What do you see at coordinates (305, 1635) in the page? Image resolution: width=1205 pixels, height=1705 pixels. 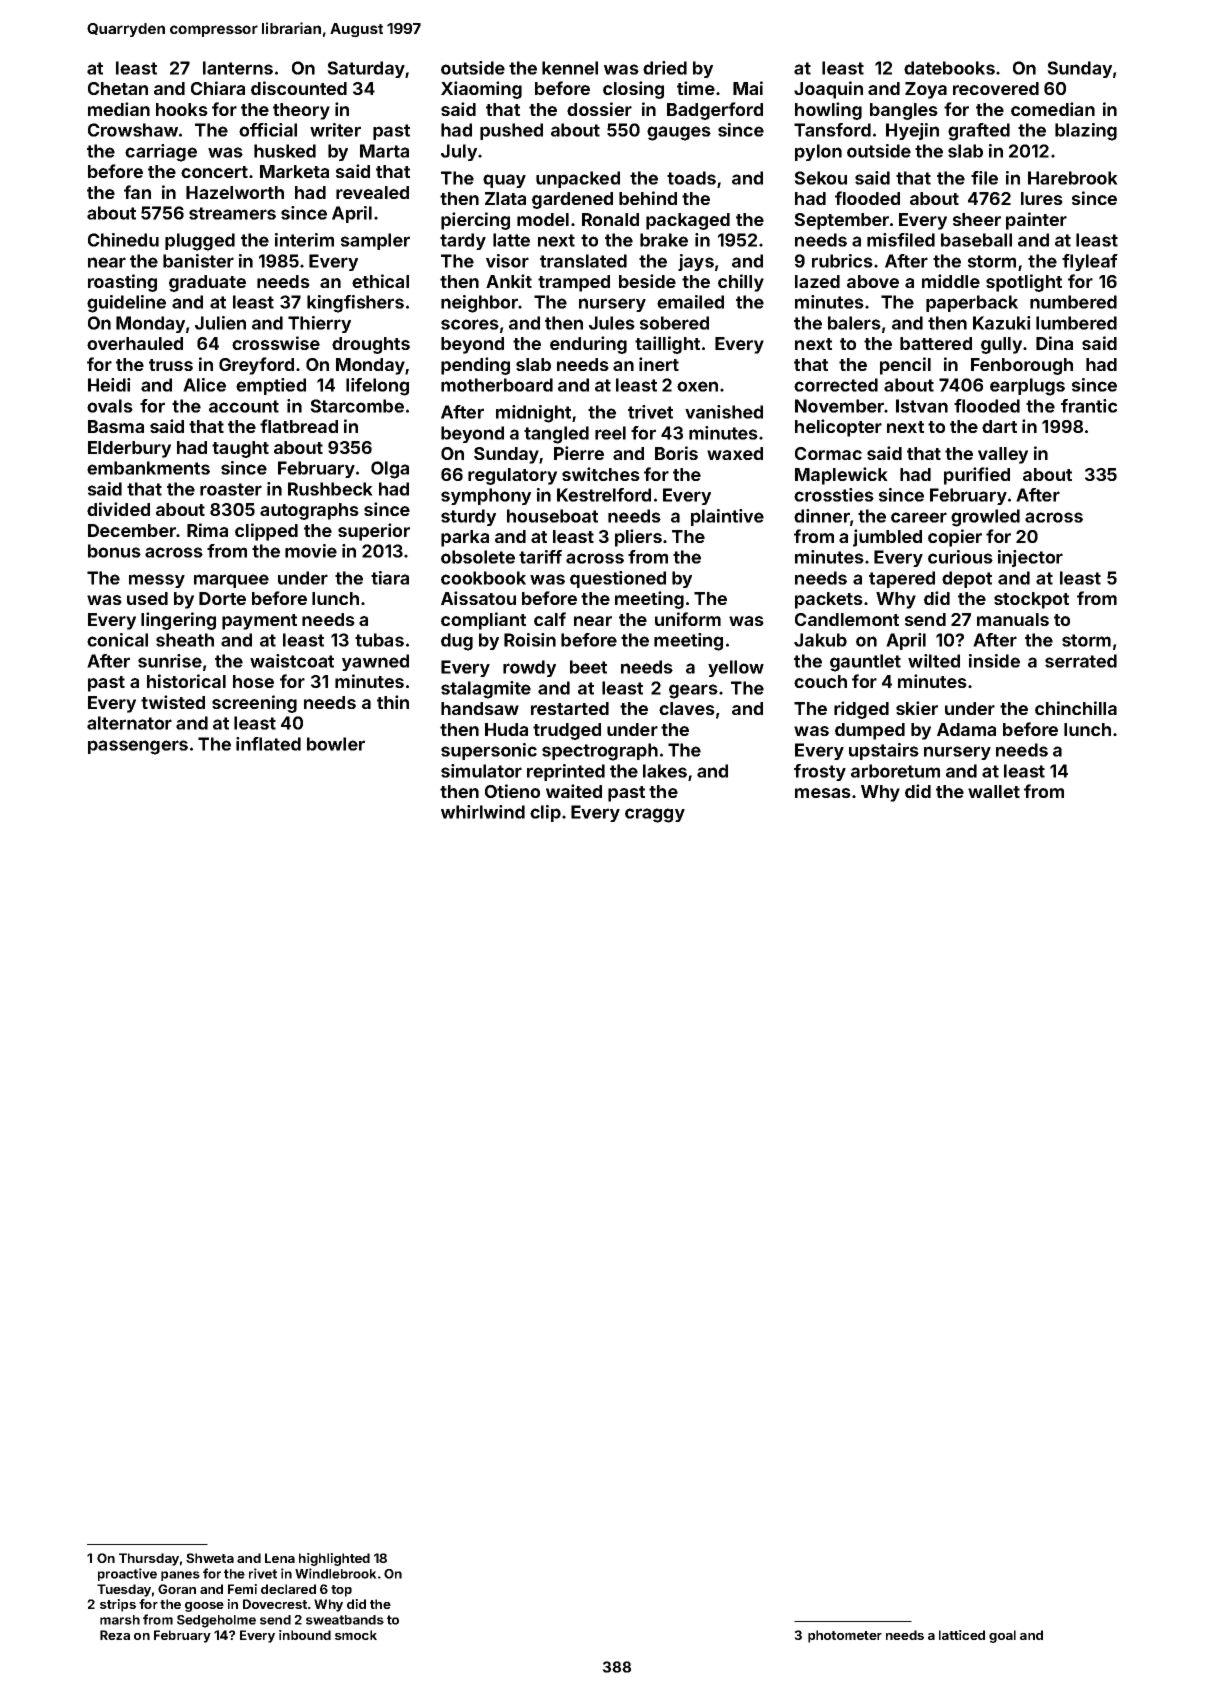 I see `inbound` at bounding box center [305, 1635].
